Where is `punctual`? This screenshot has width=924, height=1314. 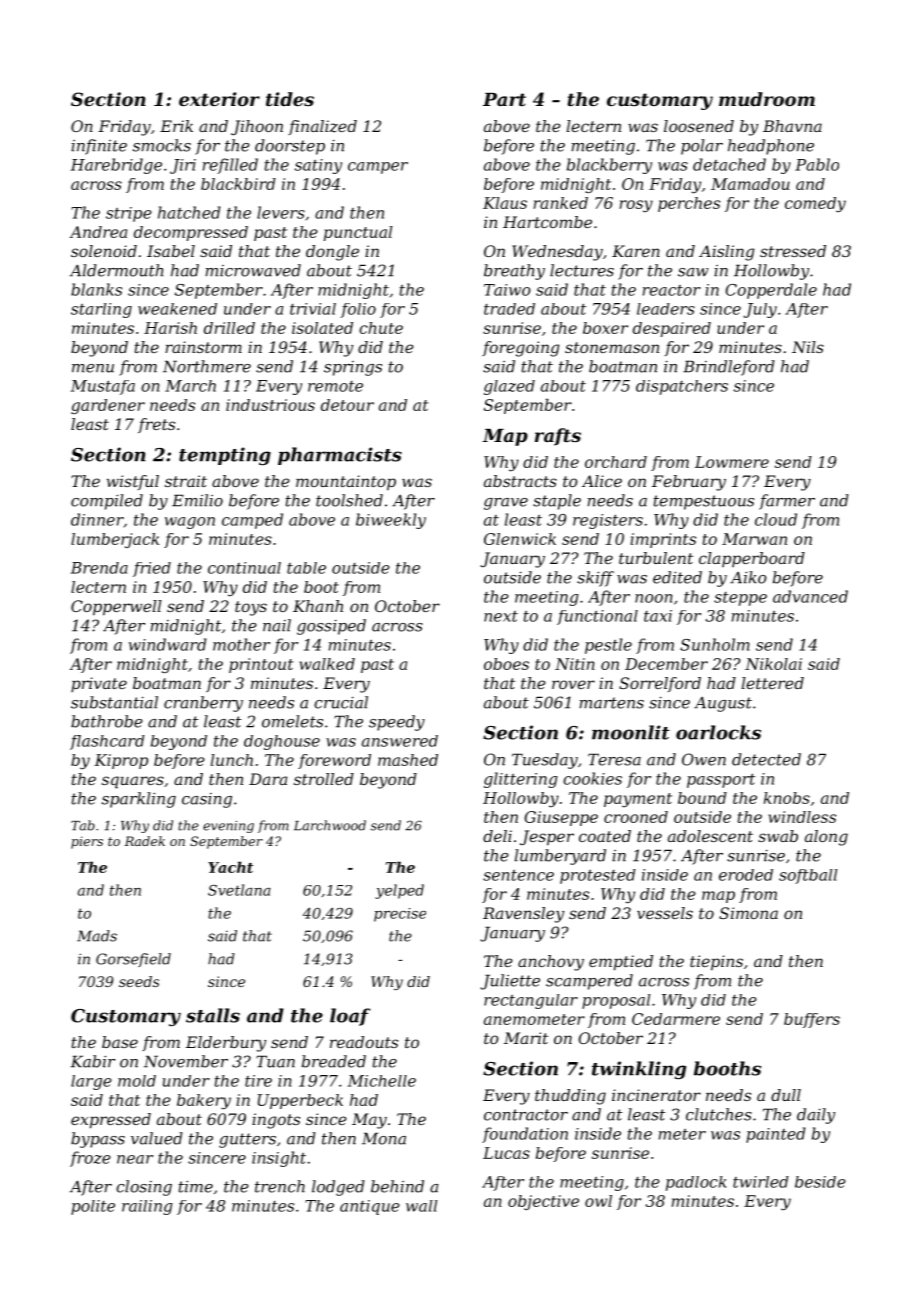 punctual is located at coordinates (358, 233).
